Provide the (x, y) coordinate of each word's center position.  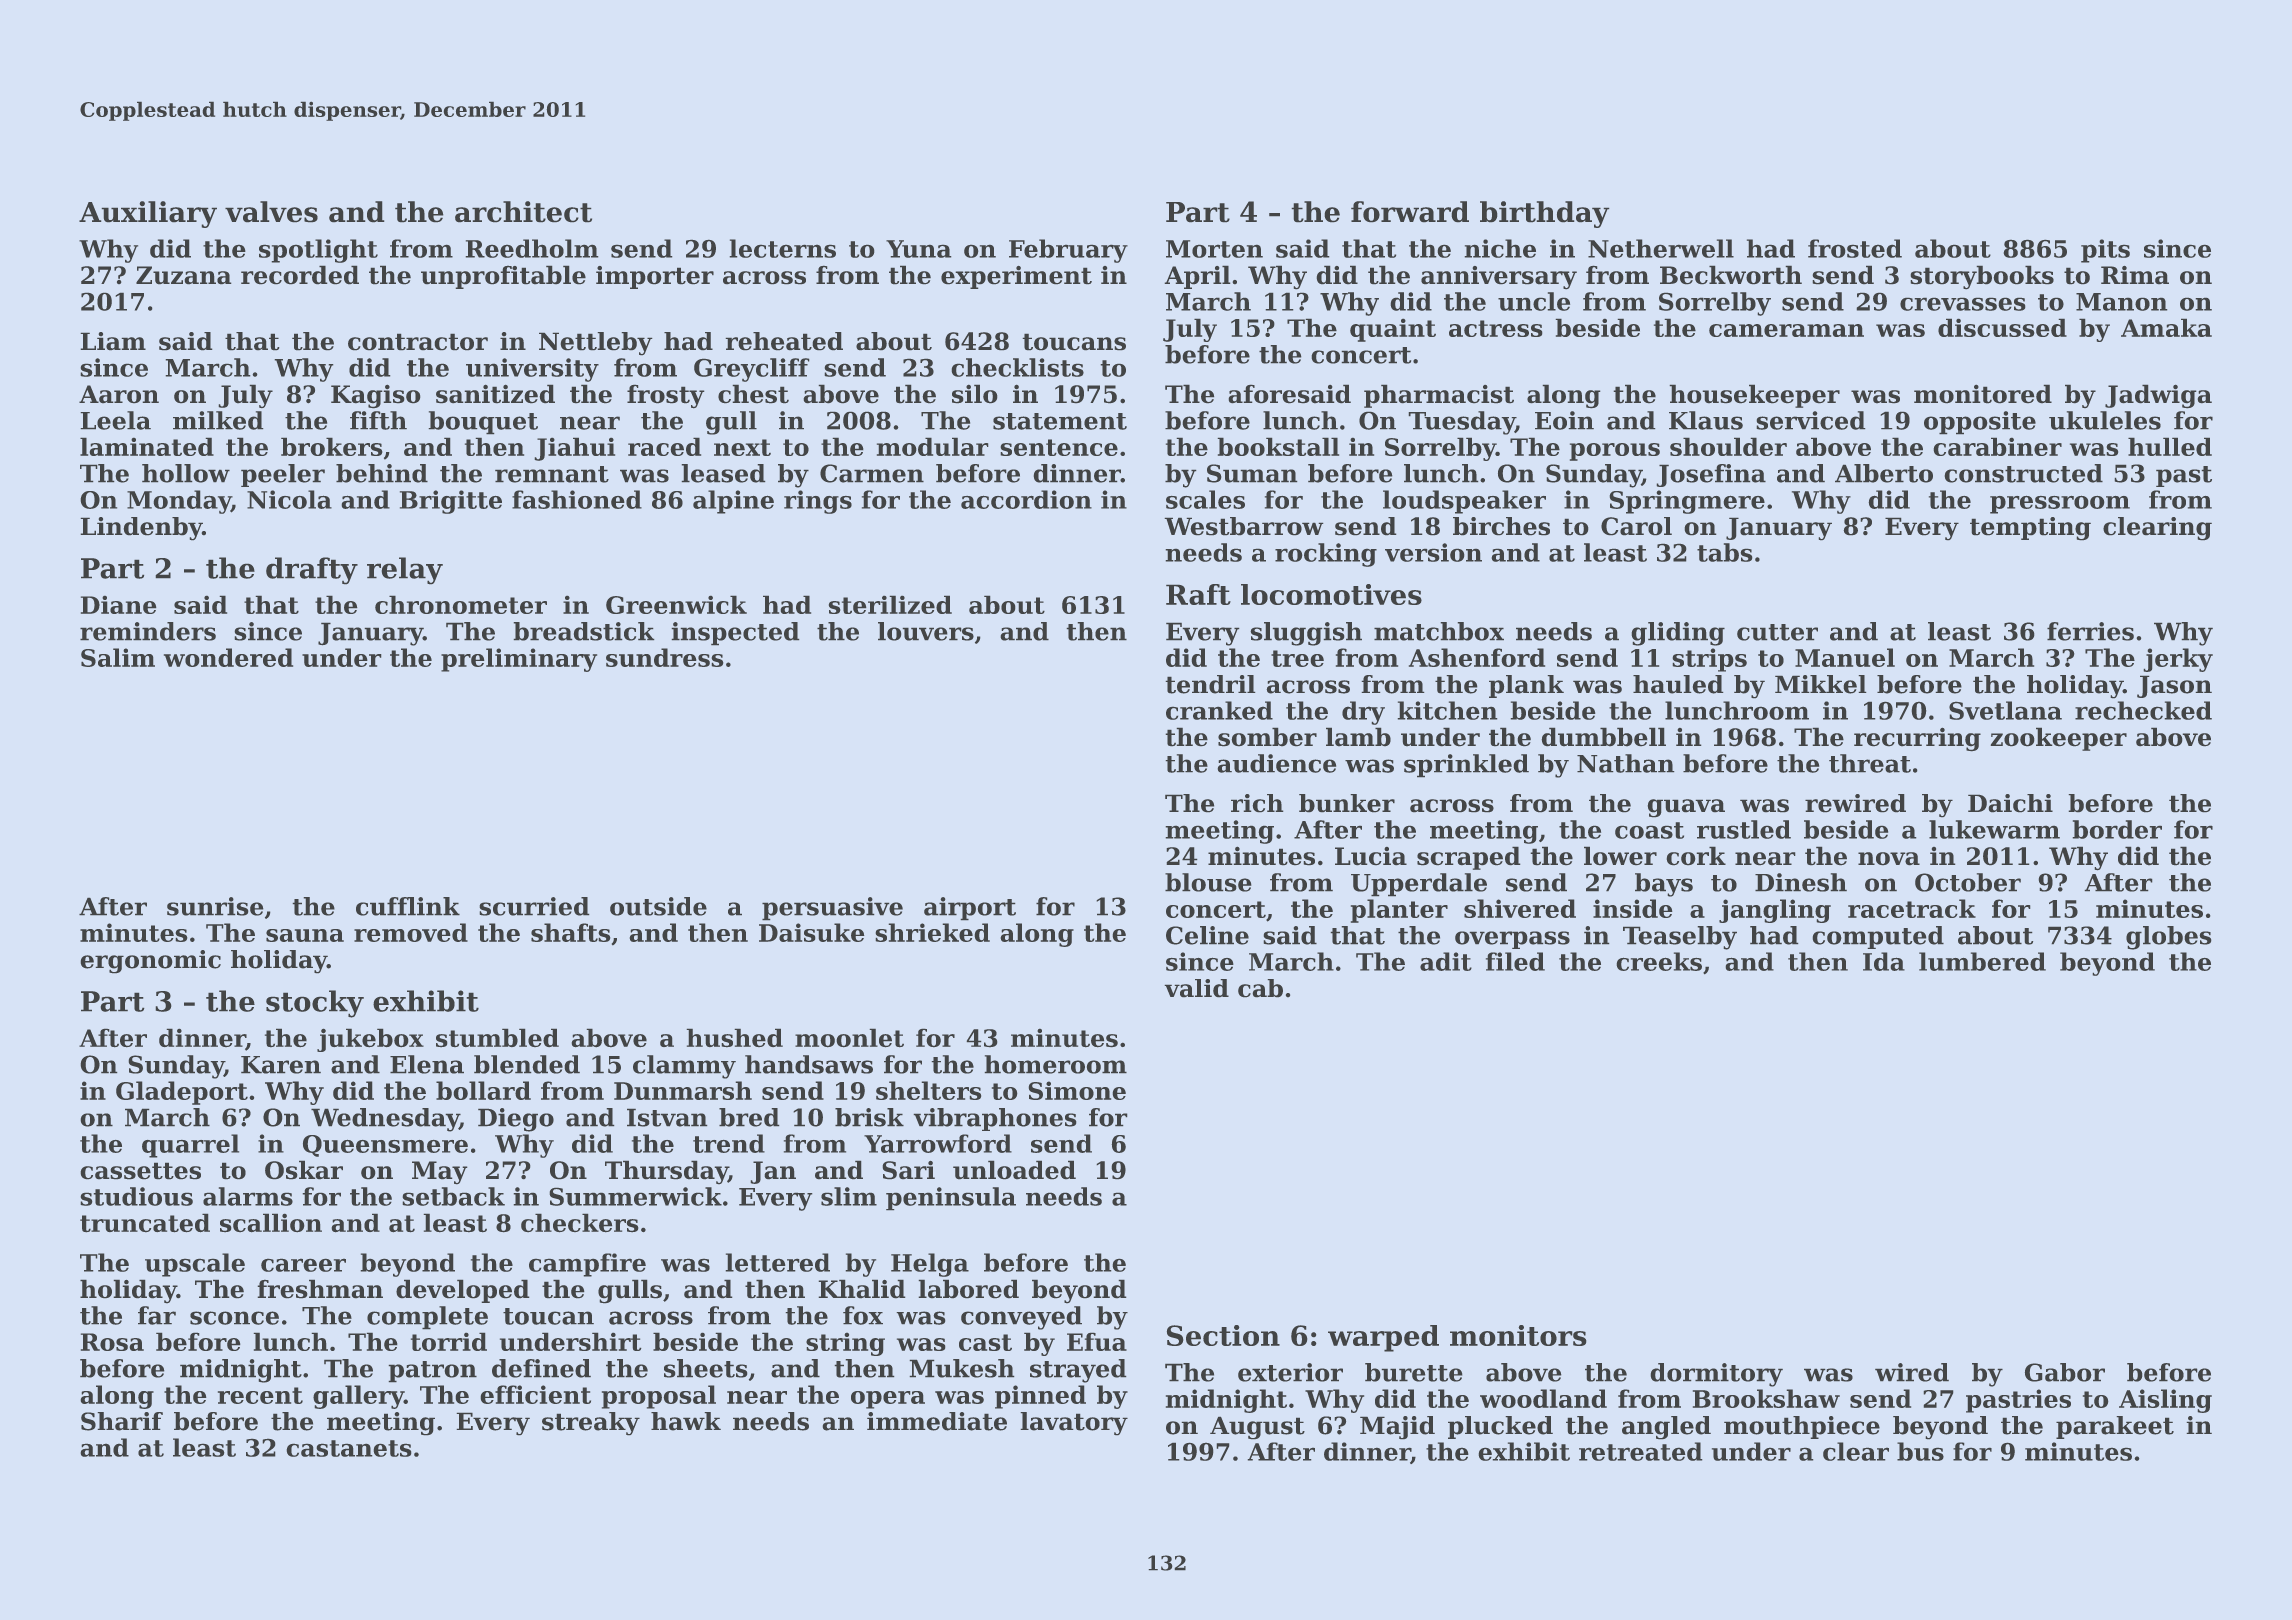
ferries (2090, 631)
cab (1260, 988)
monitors (1518, 1335)
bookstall (1278, 446)
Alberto (1884, 473)
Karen (281, 1065)
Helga (930, 1265)
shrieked (932, 932)
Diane (119, 604)
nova (1889, 859)
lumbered (1982, 961)
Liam (113, 341)
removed (411, 932)
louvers (926, 631)
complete (427, 1318)
